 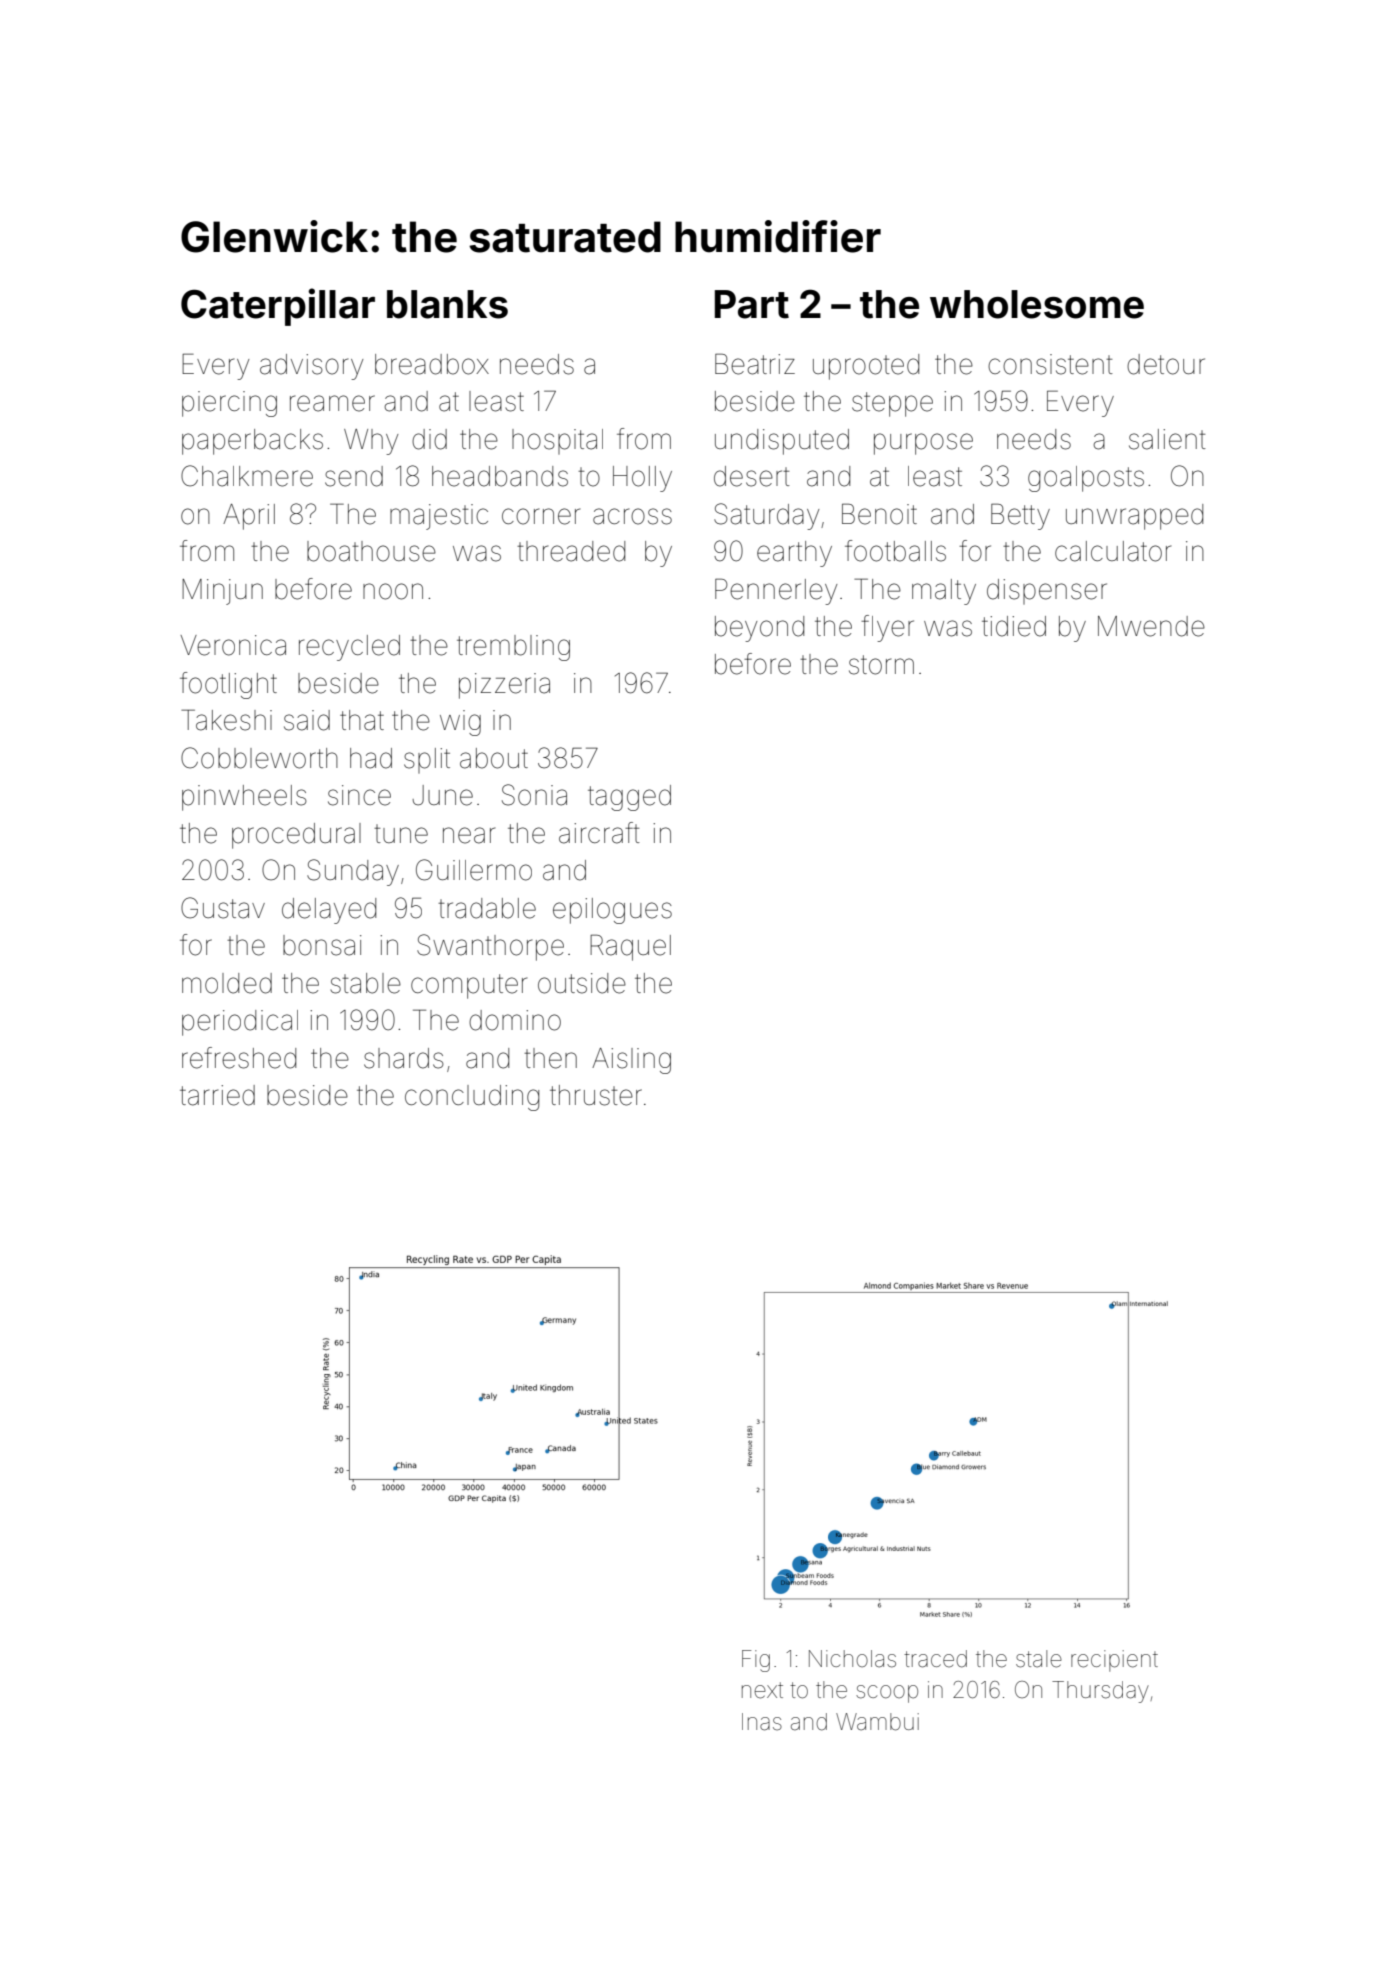 I want to click on refreshed, so click(x=239, y=1058).
